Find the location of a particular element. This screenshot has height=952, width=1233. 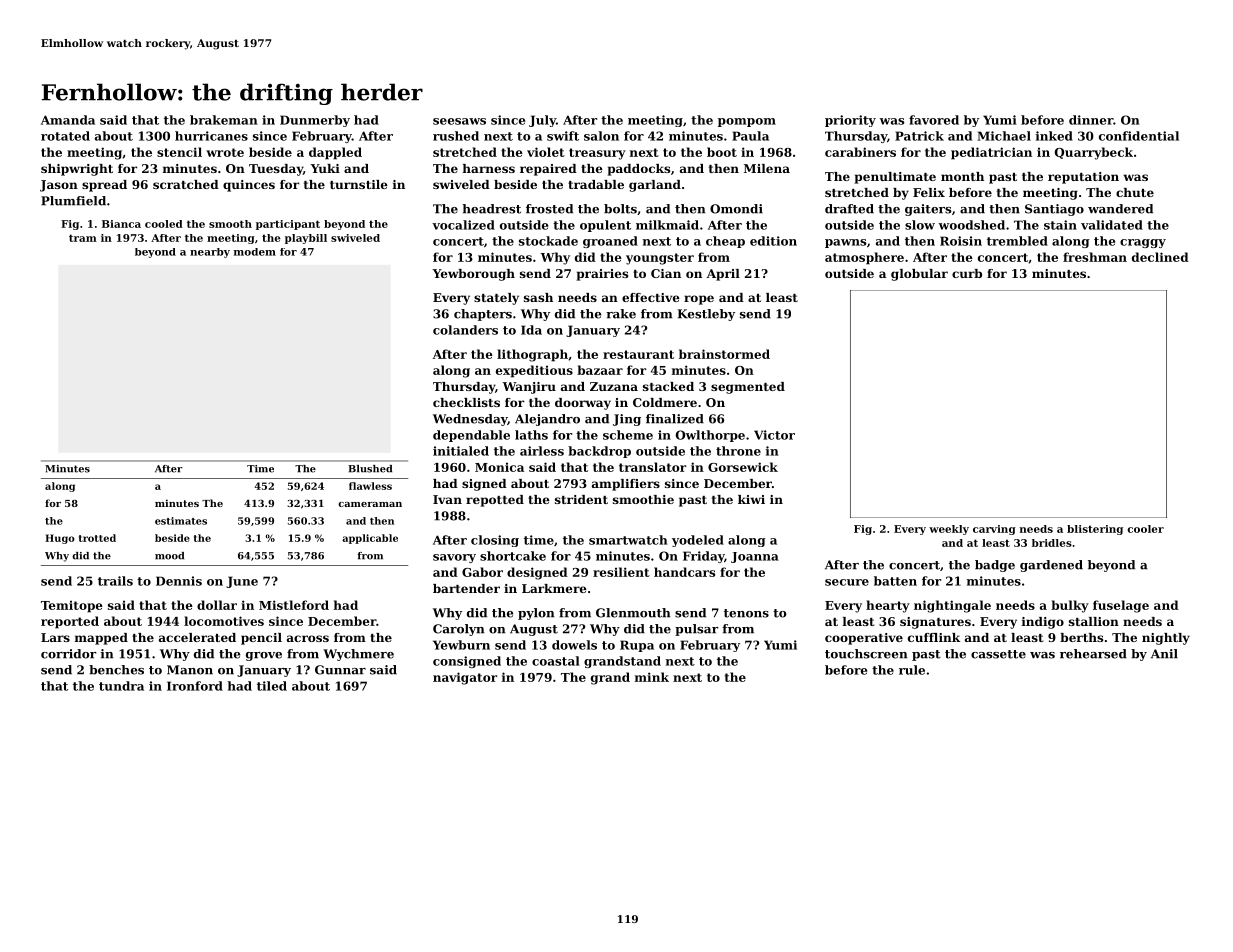

fuselage is located at coordinates (1121, 606).
